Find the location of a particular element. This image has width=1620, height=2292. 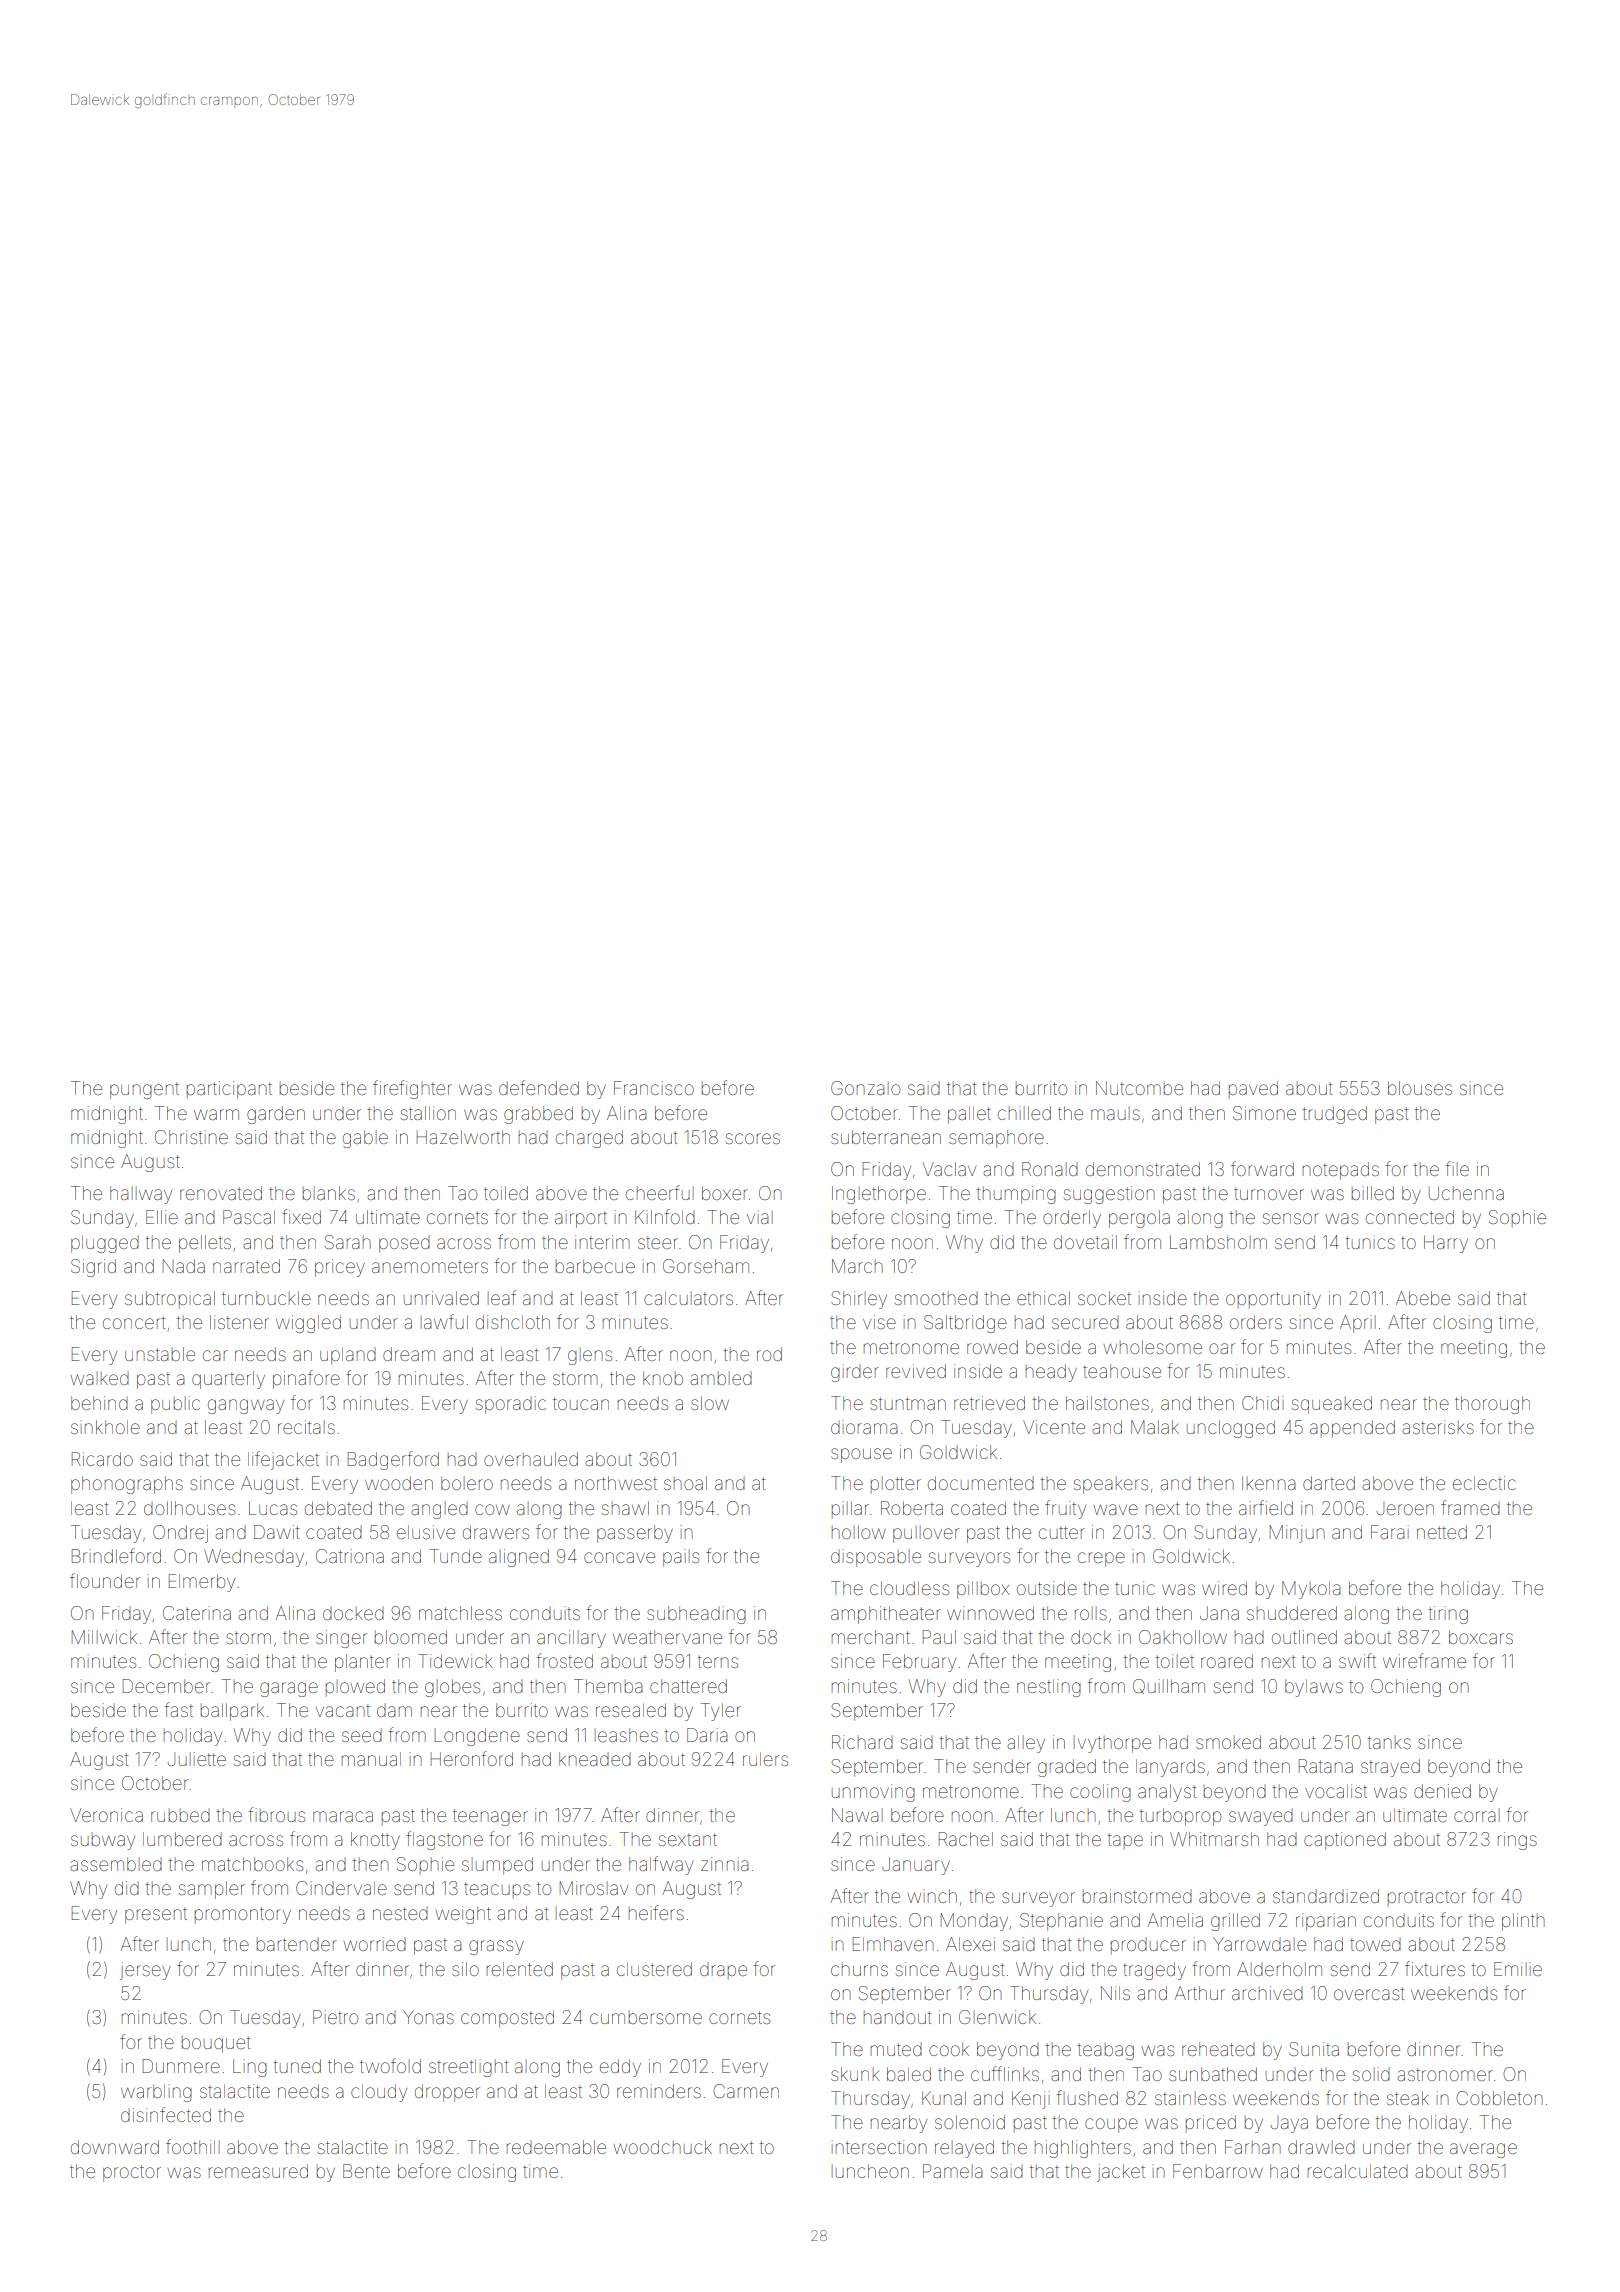

Malak is located at coordinates (1155, 1427).
